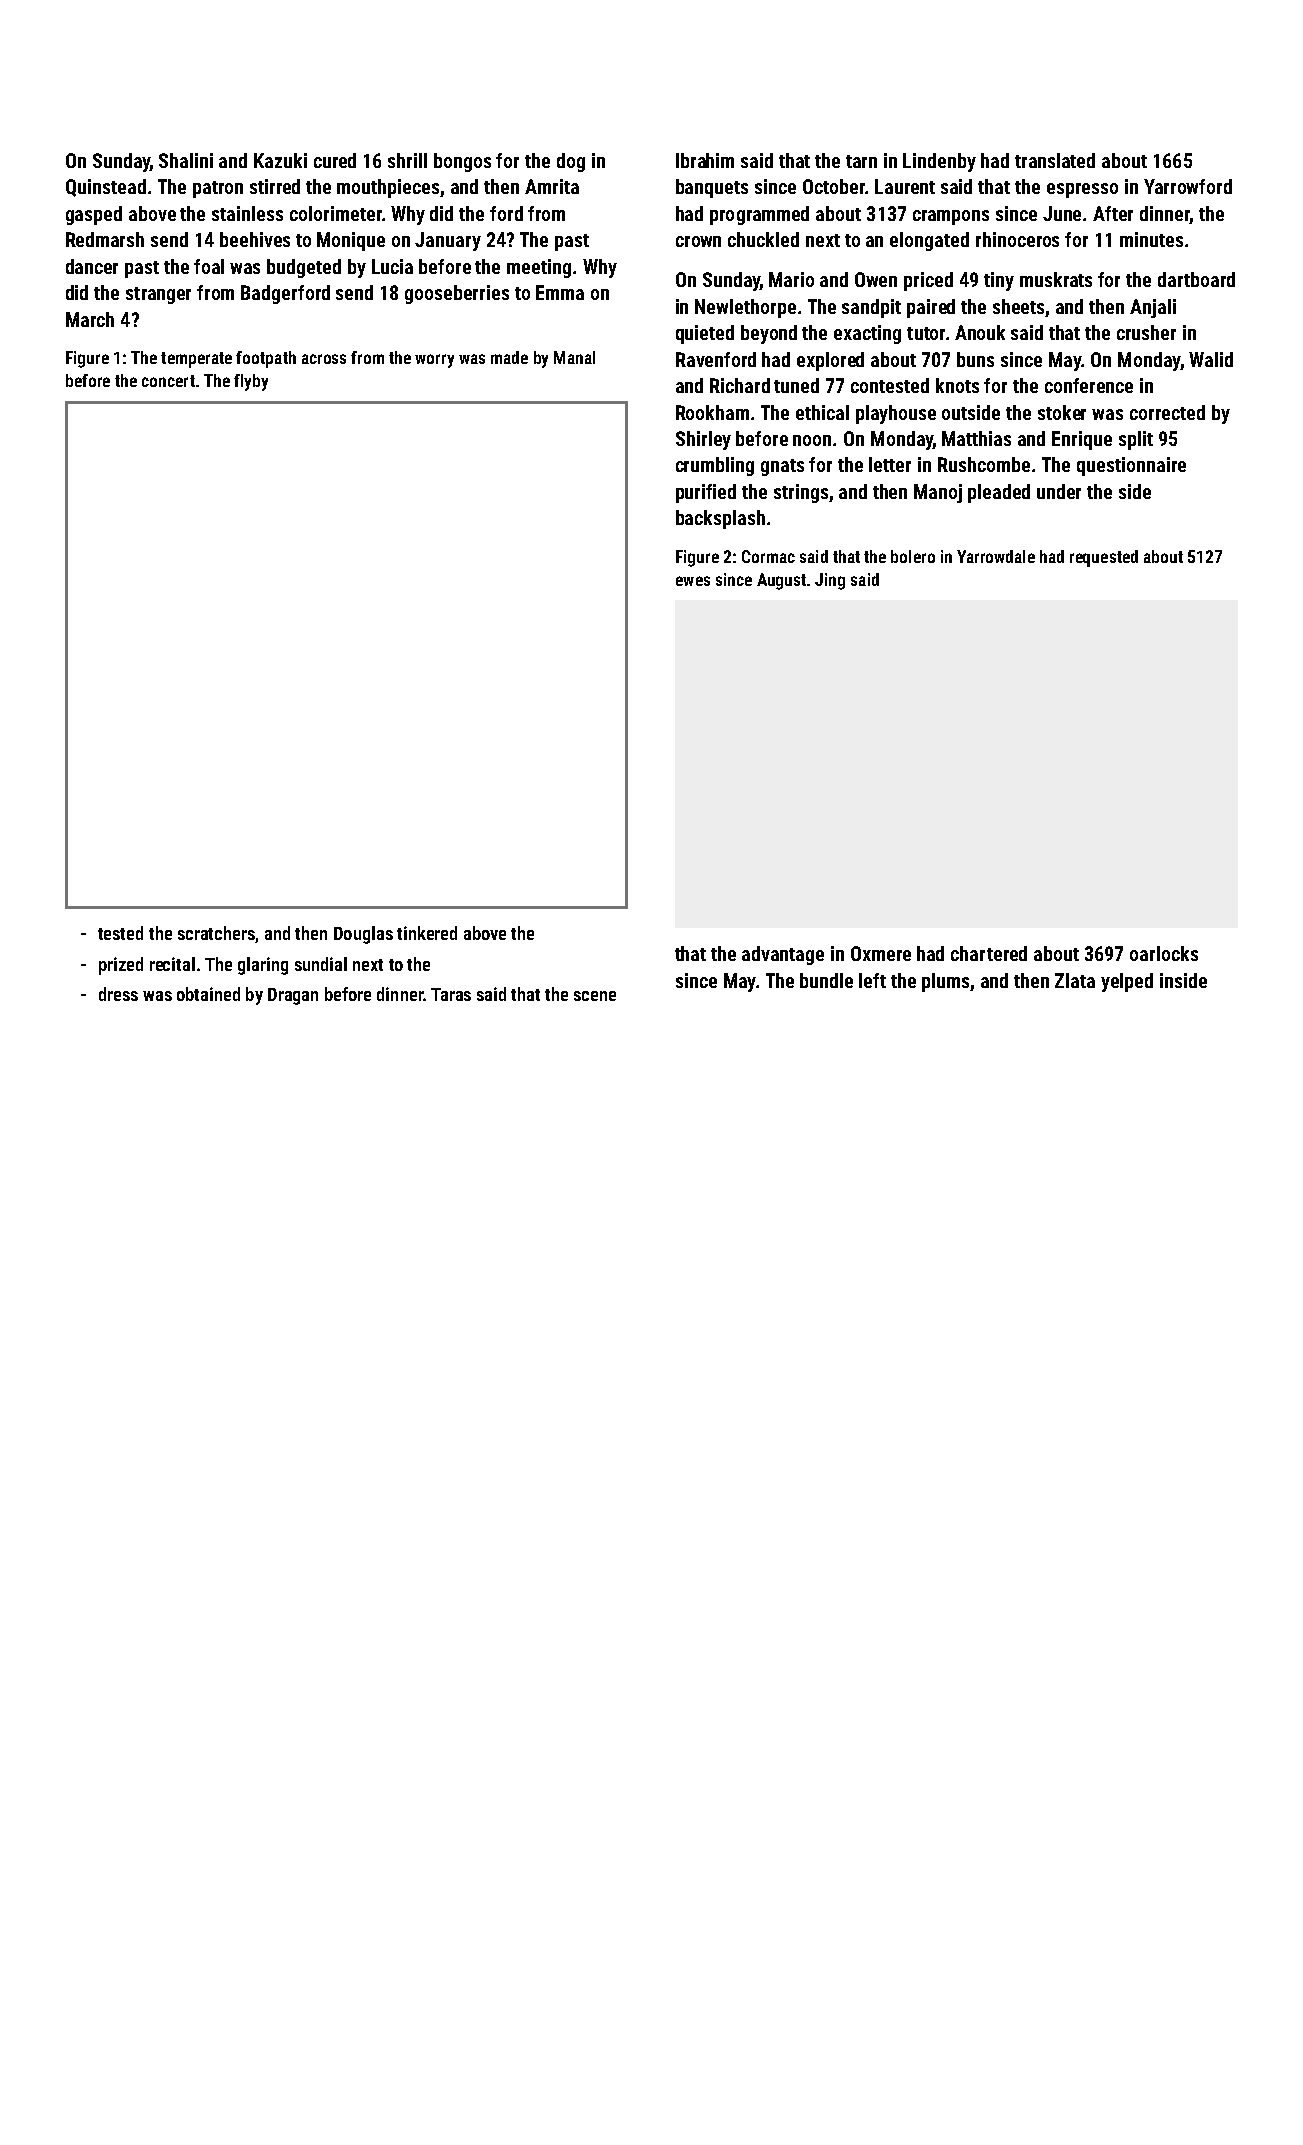 Image resolution: width=1303 pixels, height=2145 pixels. Describe the element at coordinates (1104, 558) in the screenshot. I see `requested` at that location.
